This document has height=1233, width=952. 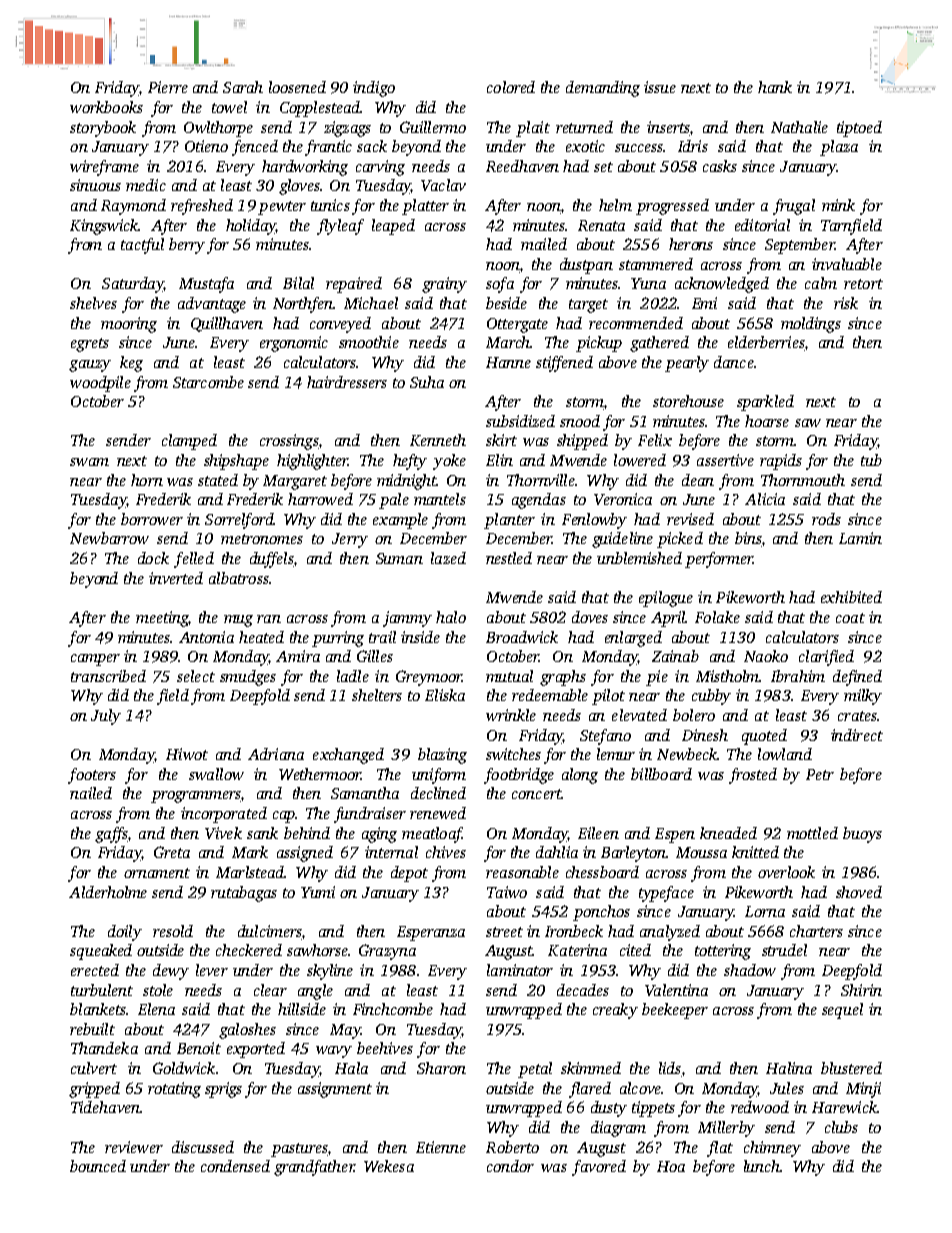 What do you see at coordinates (235, 1166) in the document?
I see `condensed` at bounding box center [235, 1166].
